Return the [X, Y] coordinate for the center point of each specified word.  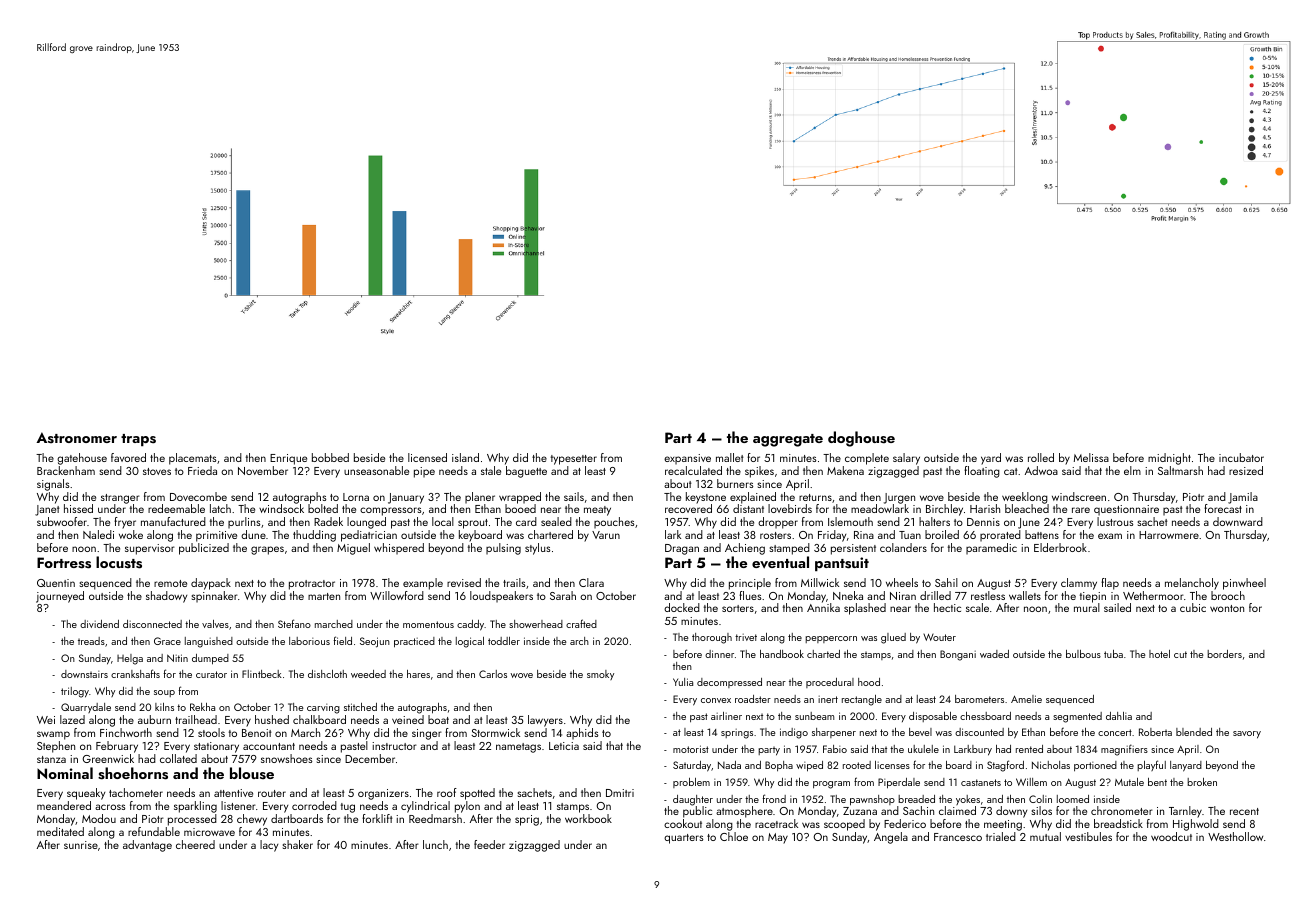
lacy [269, 846]
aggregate [788, 440]
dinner [719, 654]
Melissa [1091, 457]
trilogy [75, 692]
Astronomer [76, 438]
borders [1224, 654]
